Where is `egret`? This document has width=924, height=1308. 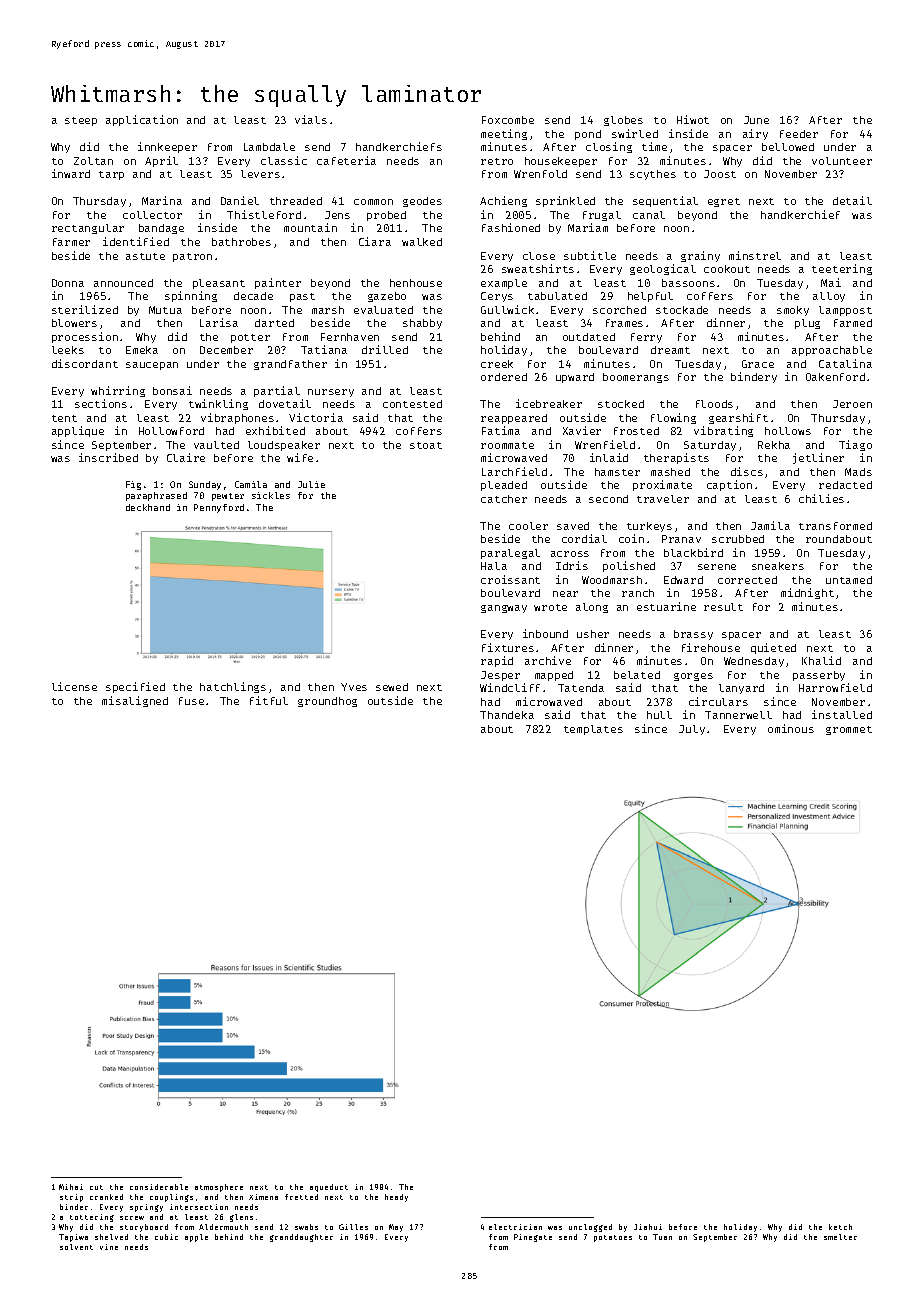 egret is located at coordinates (724, 202).
